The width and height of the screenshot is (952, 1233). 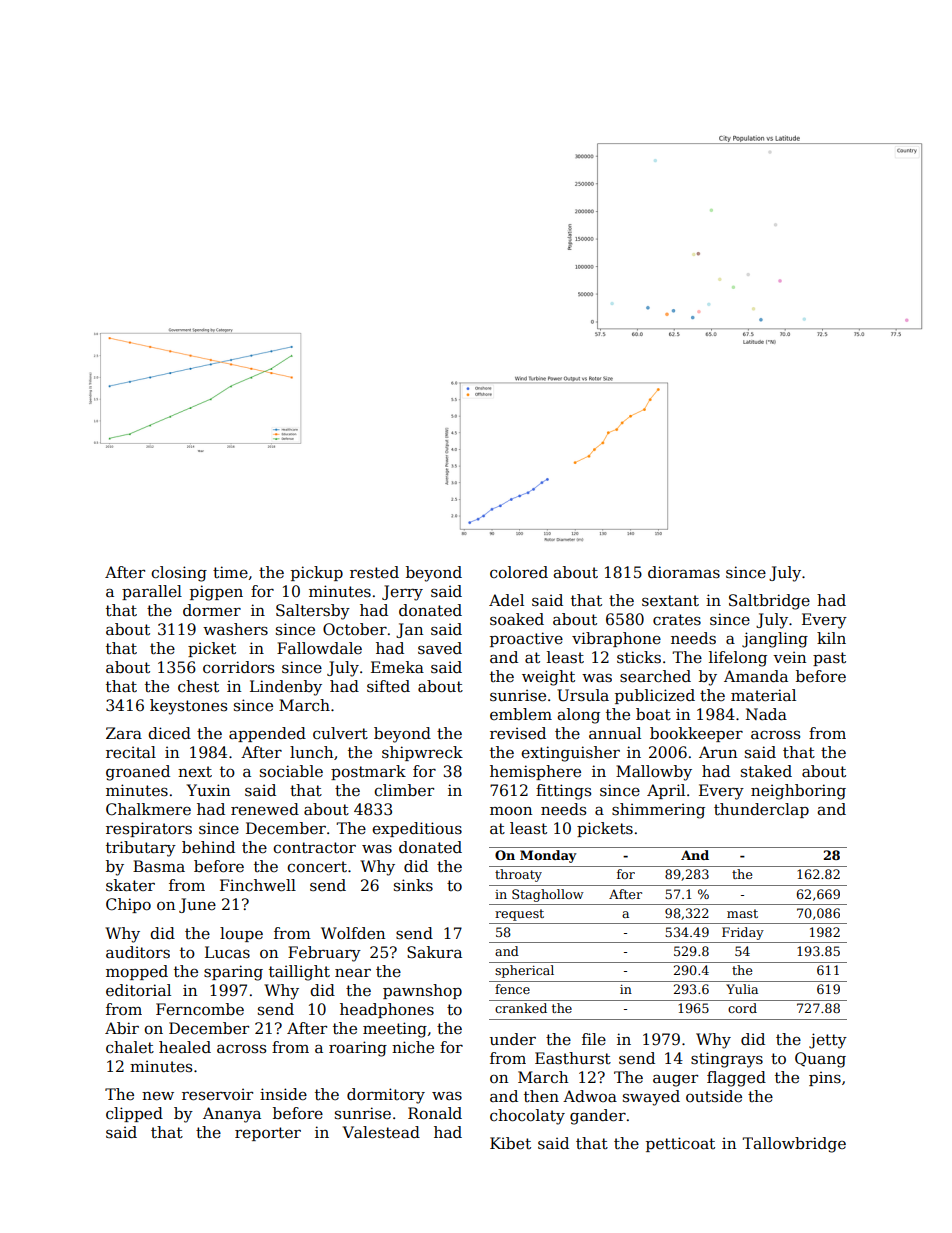 I want to click on crates, so click(x=677, y=620).
